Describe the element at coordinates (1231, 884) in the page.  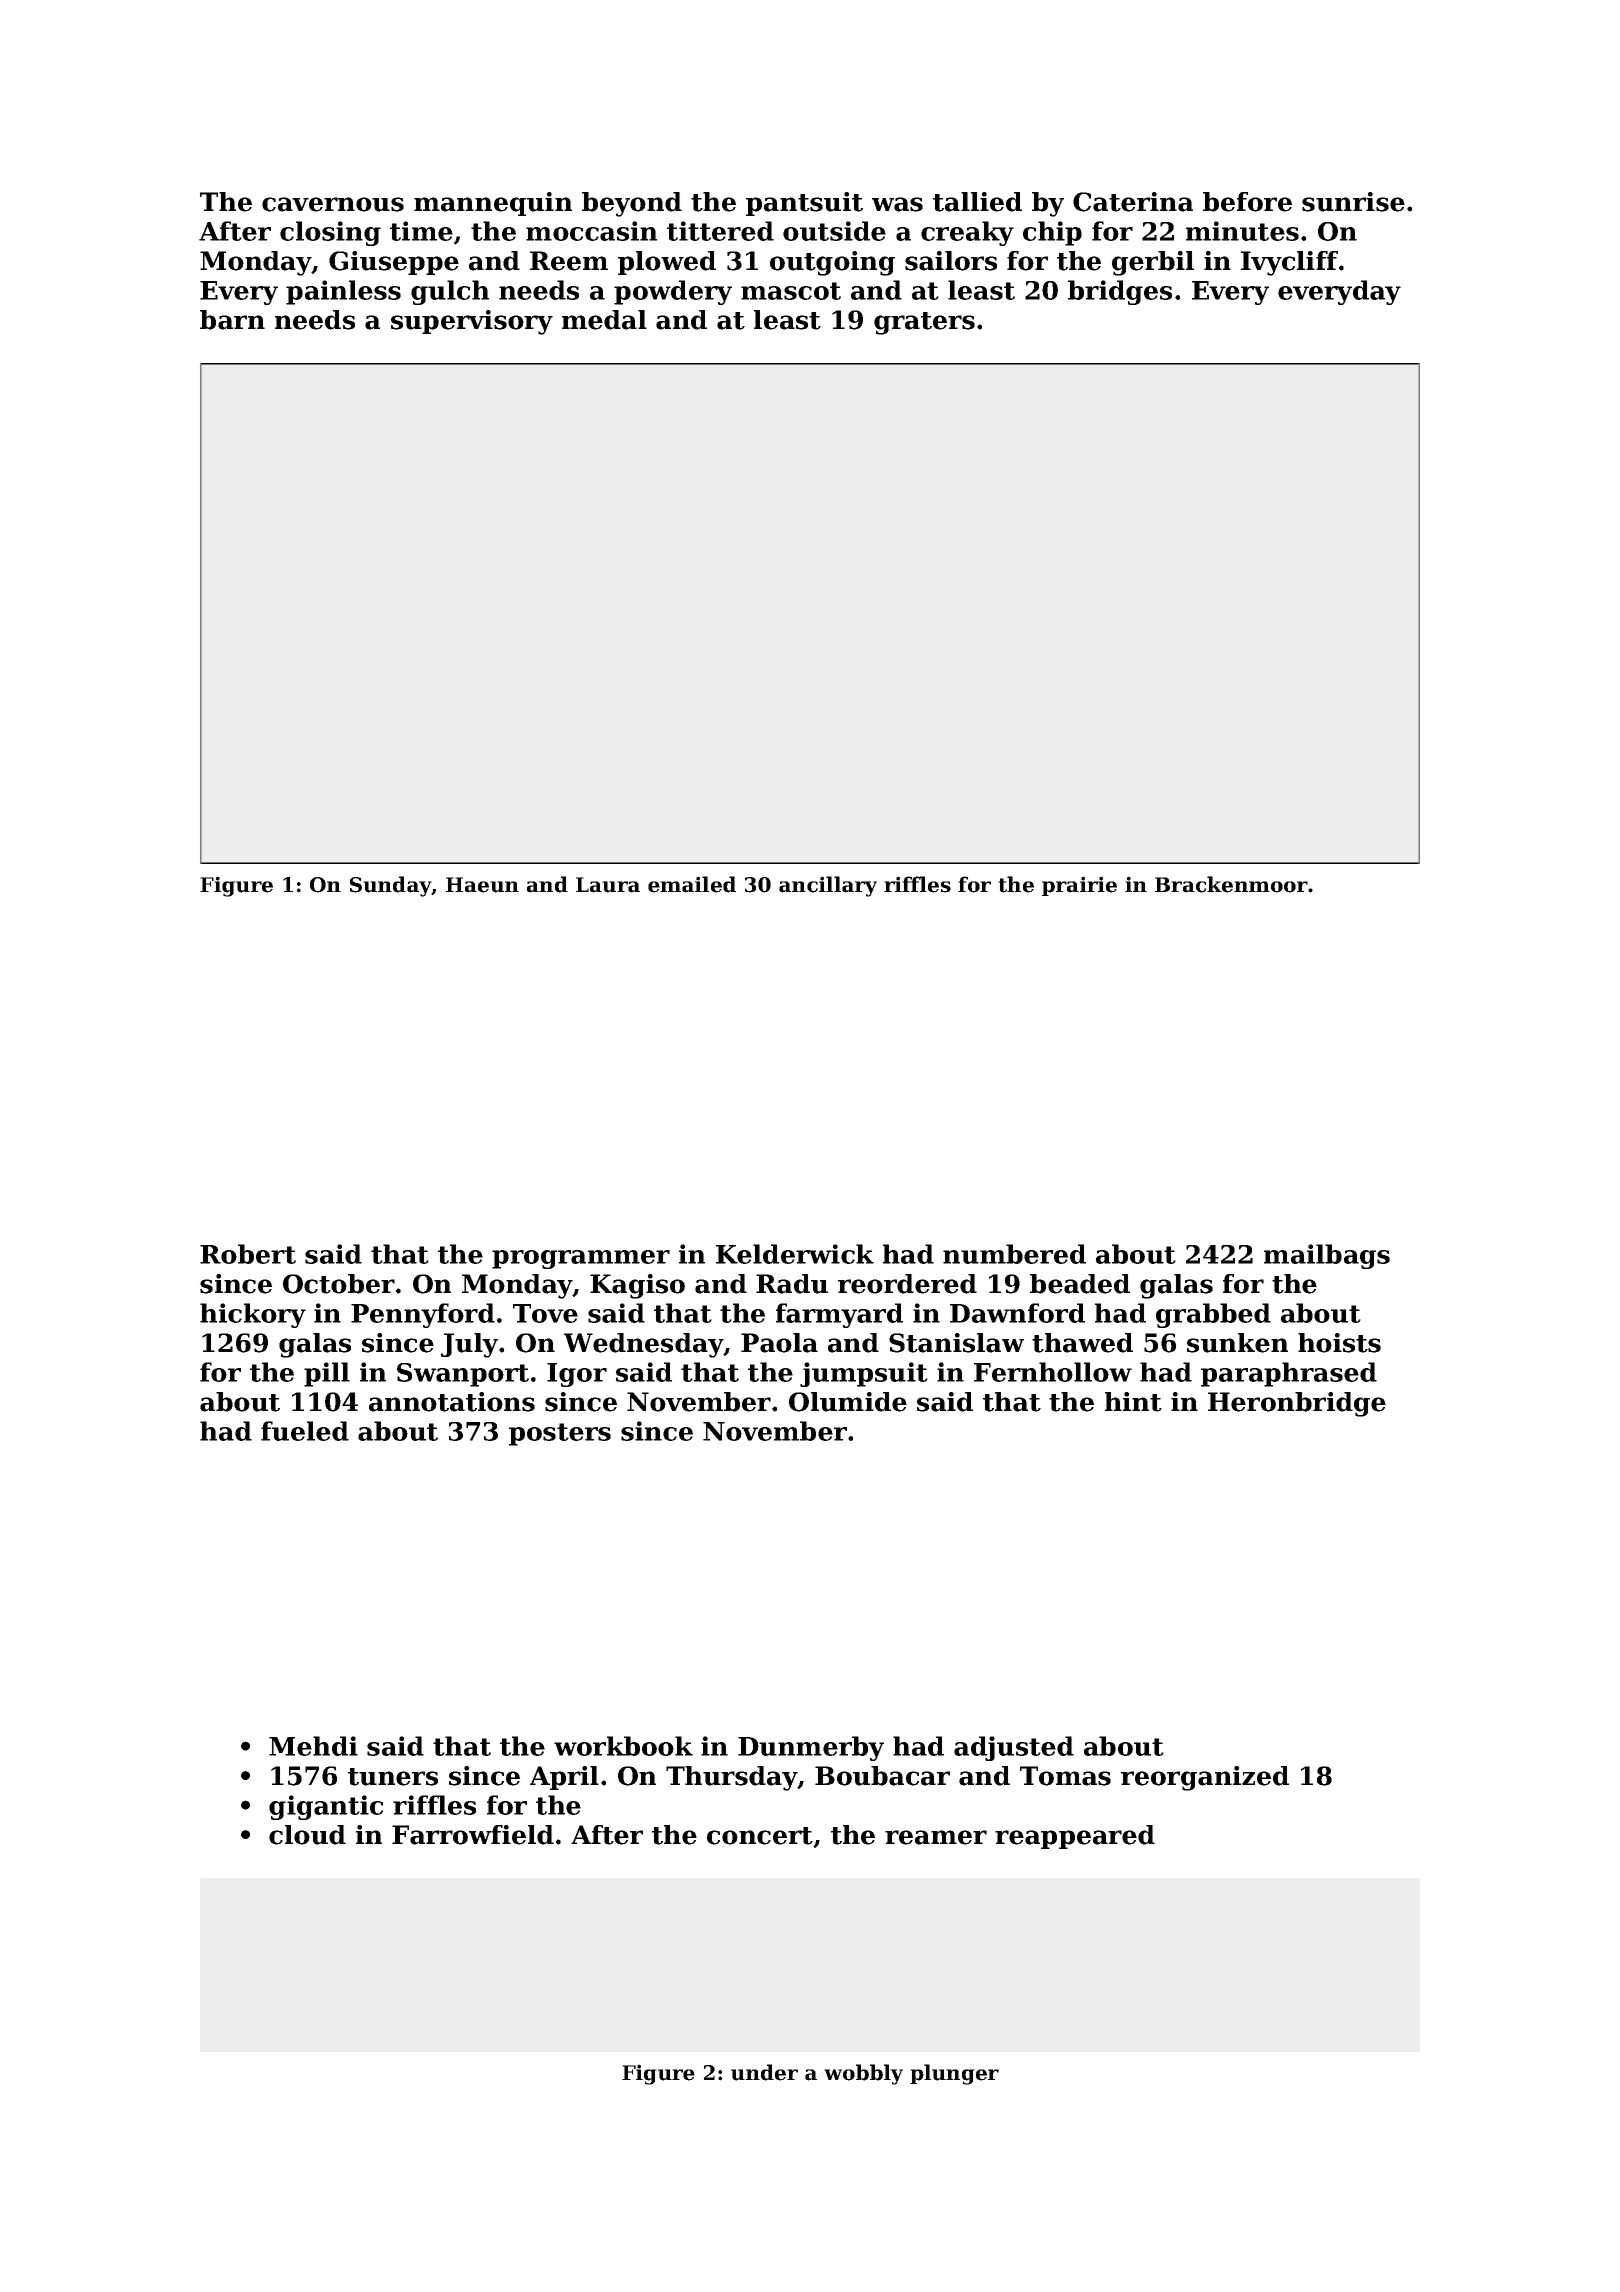
I see `Brackenmoor` at that location.
